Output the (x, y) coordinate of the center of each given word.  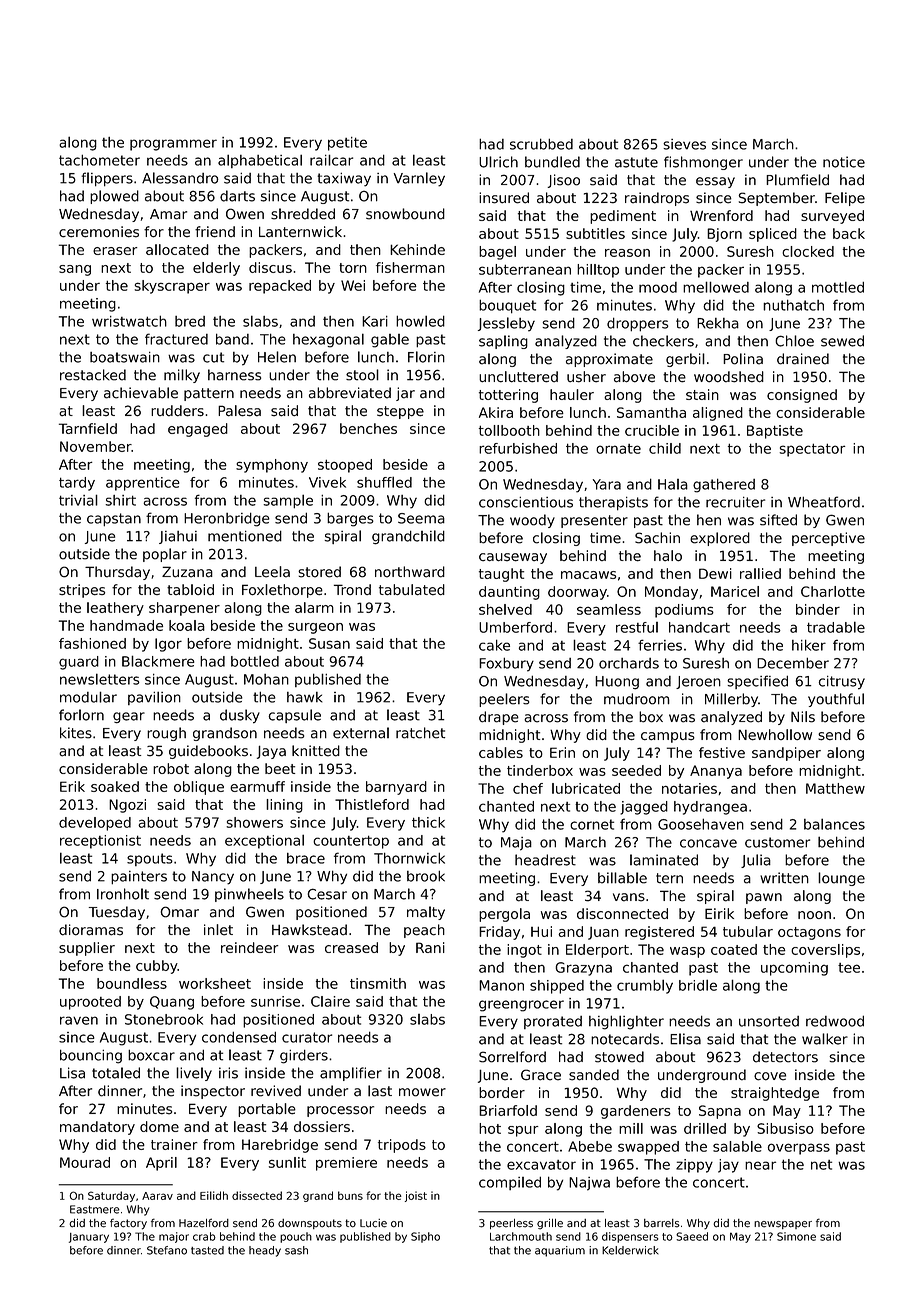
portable (267, 1110)
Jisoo (563, 181)
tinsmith (378, 983)
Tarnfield (88, 428)
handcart (699, 627)
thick (428, 822)
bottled (255, 661)
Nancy (213, 878)
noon (814, 915)
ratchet (420, 733)
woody (532, 521)
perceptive (828, 539)
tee (849, 968)
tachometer (99, 160)
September (777, 199)
